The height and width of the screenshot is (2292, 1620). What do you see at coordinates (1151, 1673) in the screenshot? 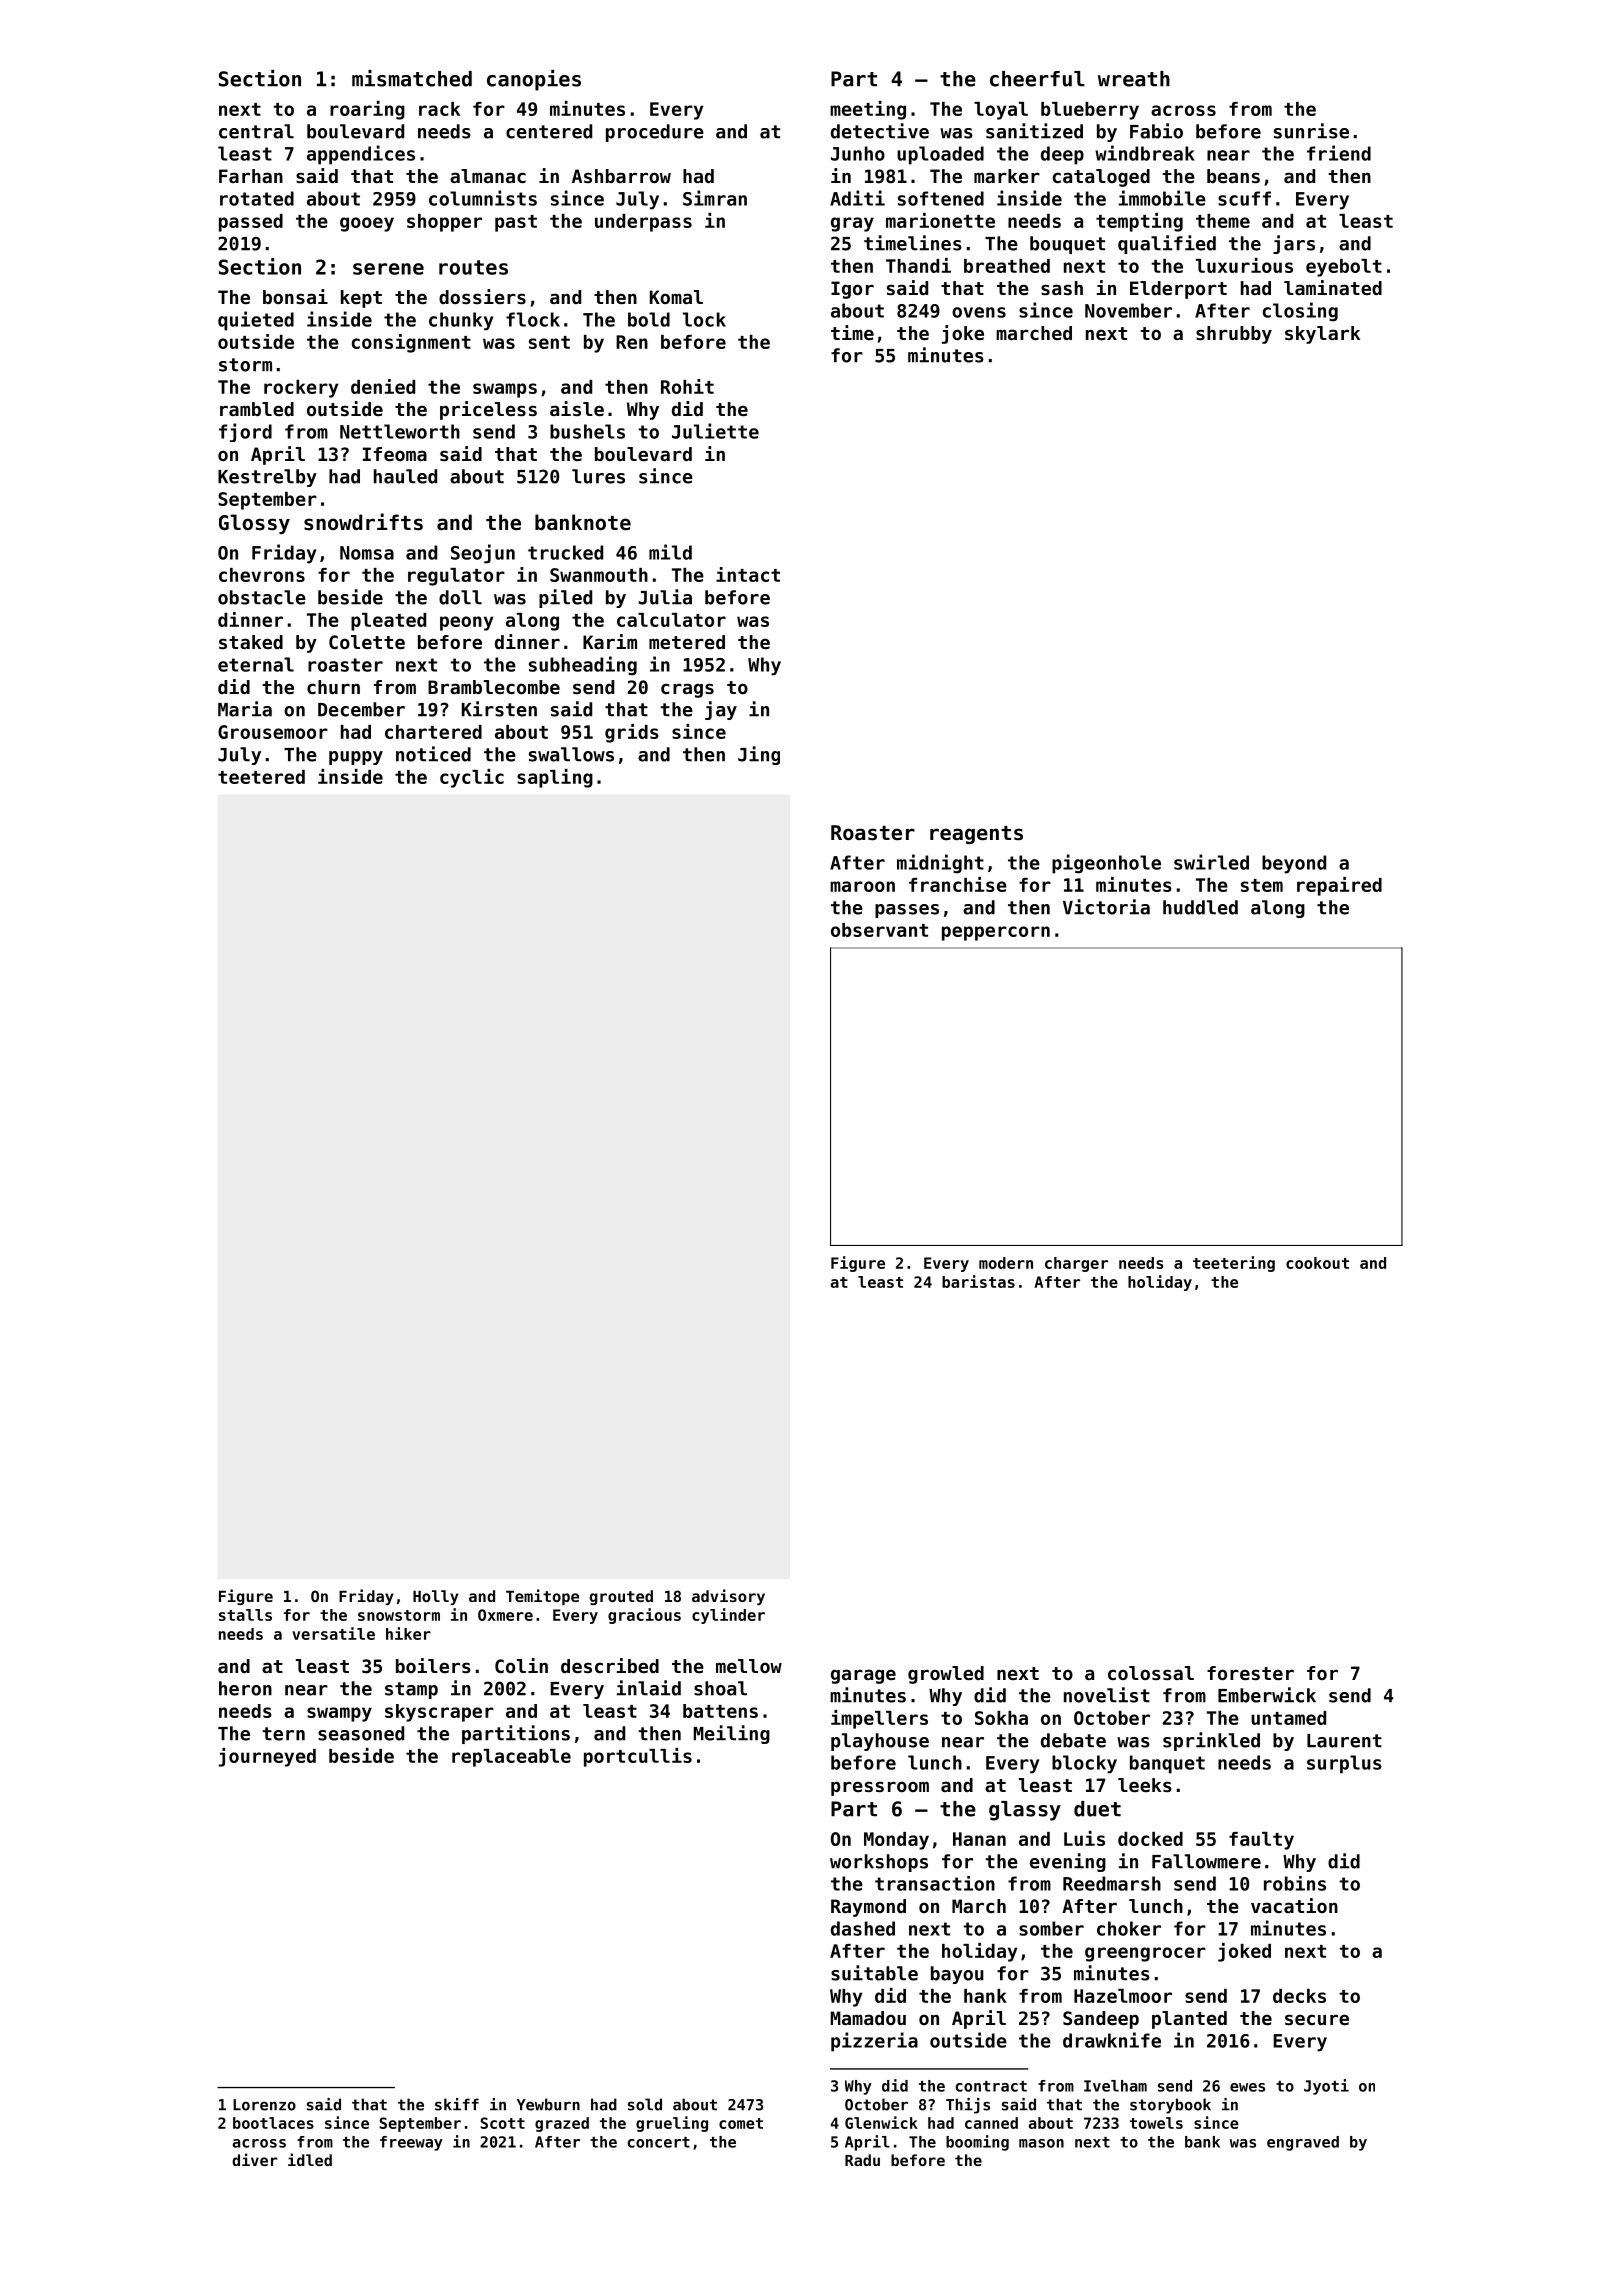
I see `colossal` at bounding box center [1151, 1673].
